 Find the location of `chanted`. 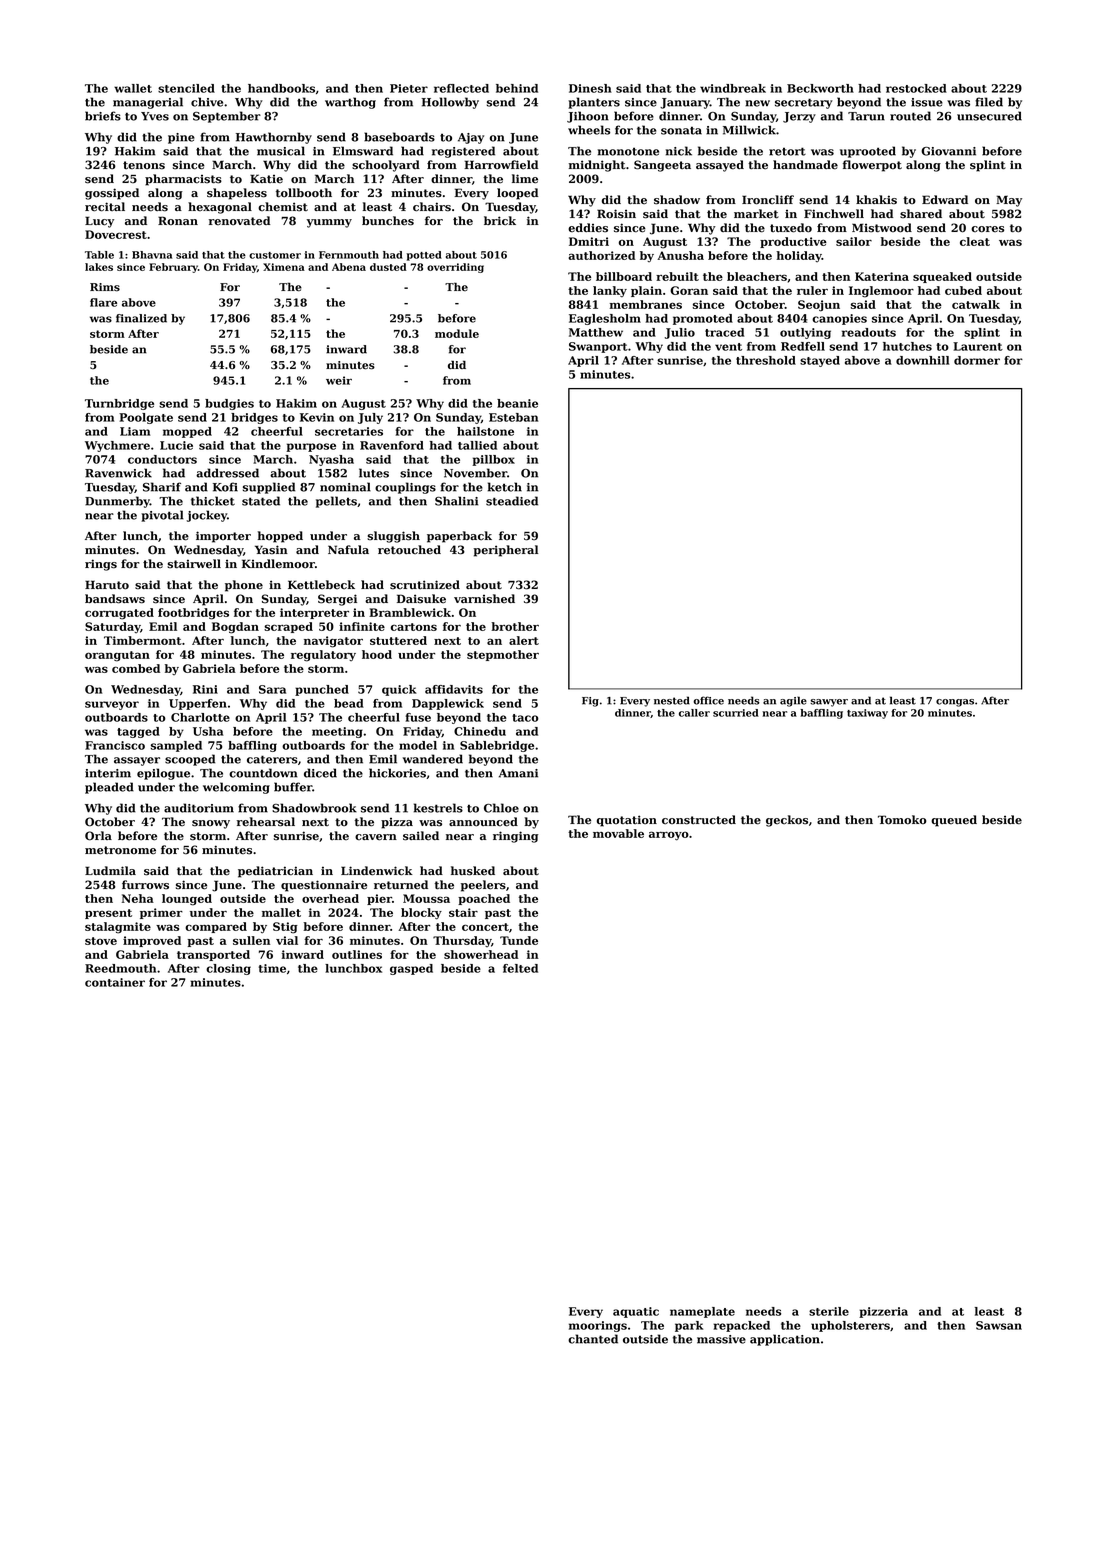

chanted is located at coordinates (593, 1339).
